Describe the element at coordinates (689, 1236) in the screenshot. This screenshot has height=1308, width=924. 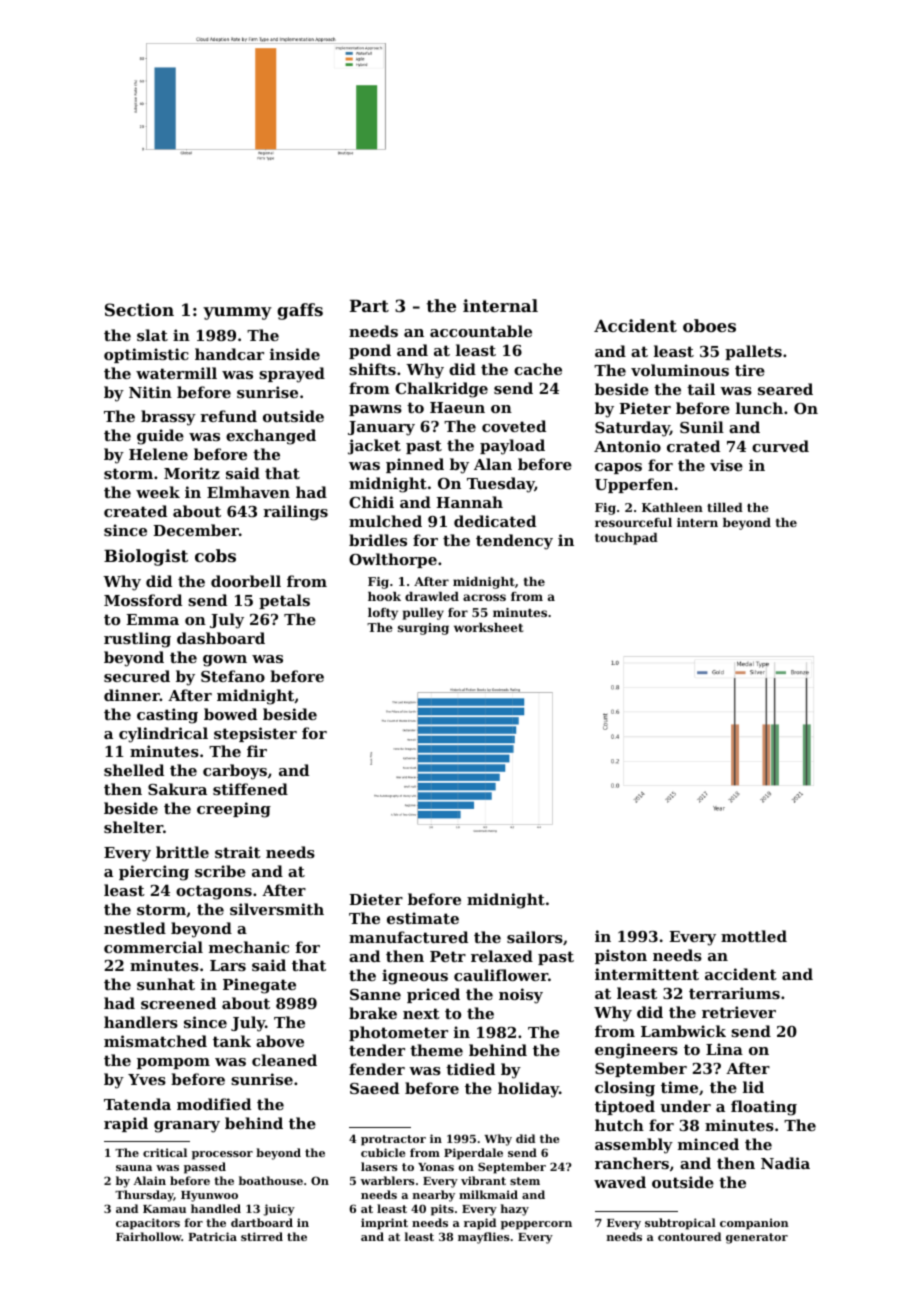
I see `contoured` at that location.
